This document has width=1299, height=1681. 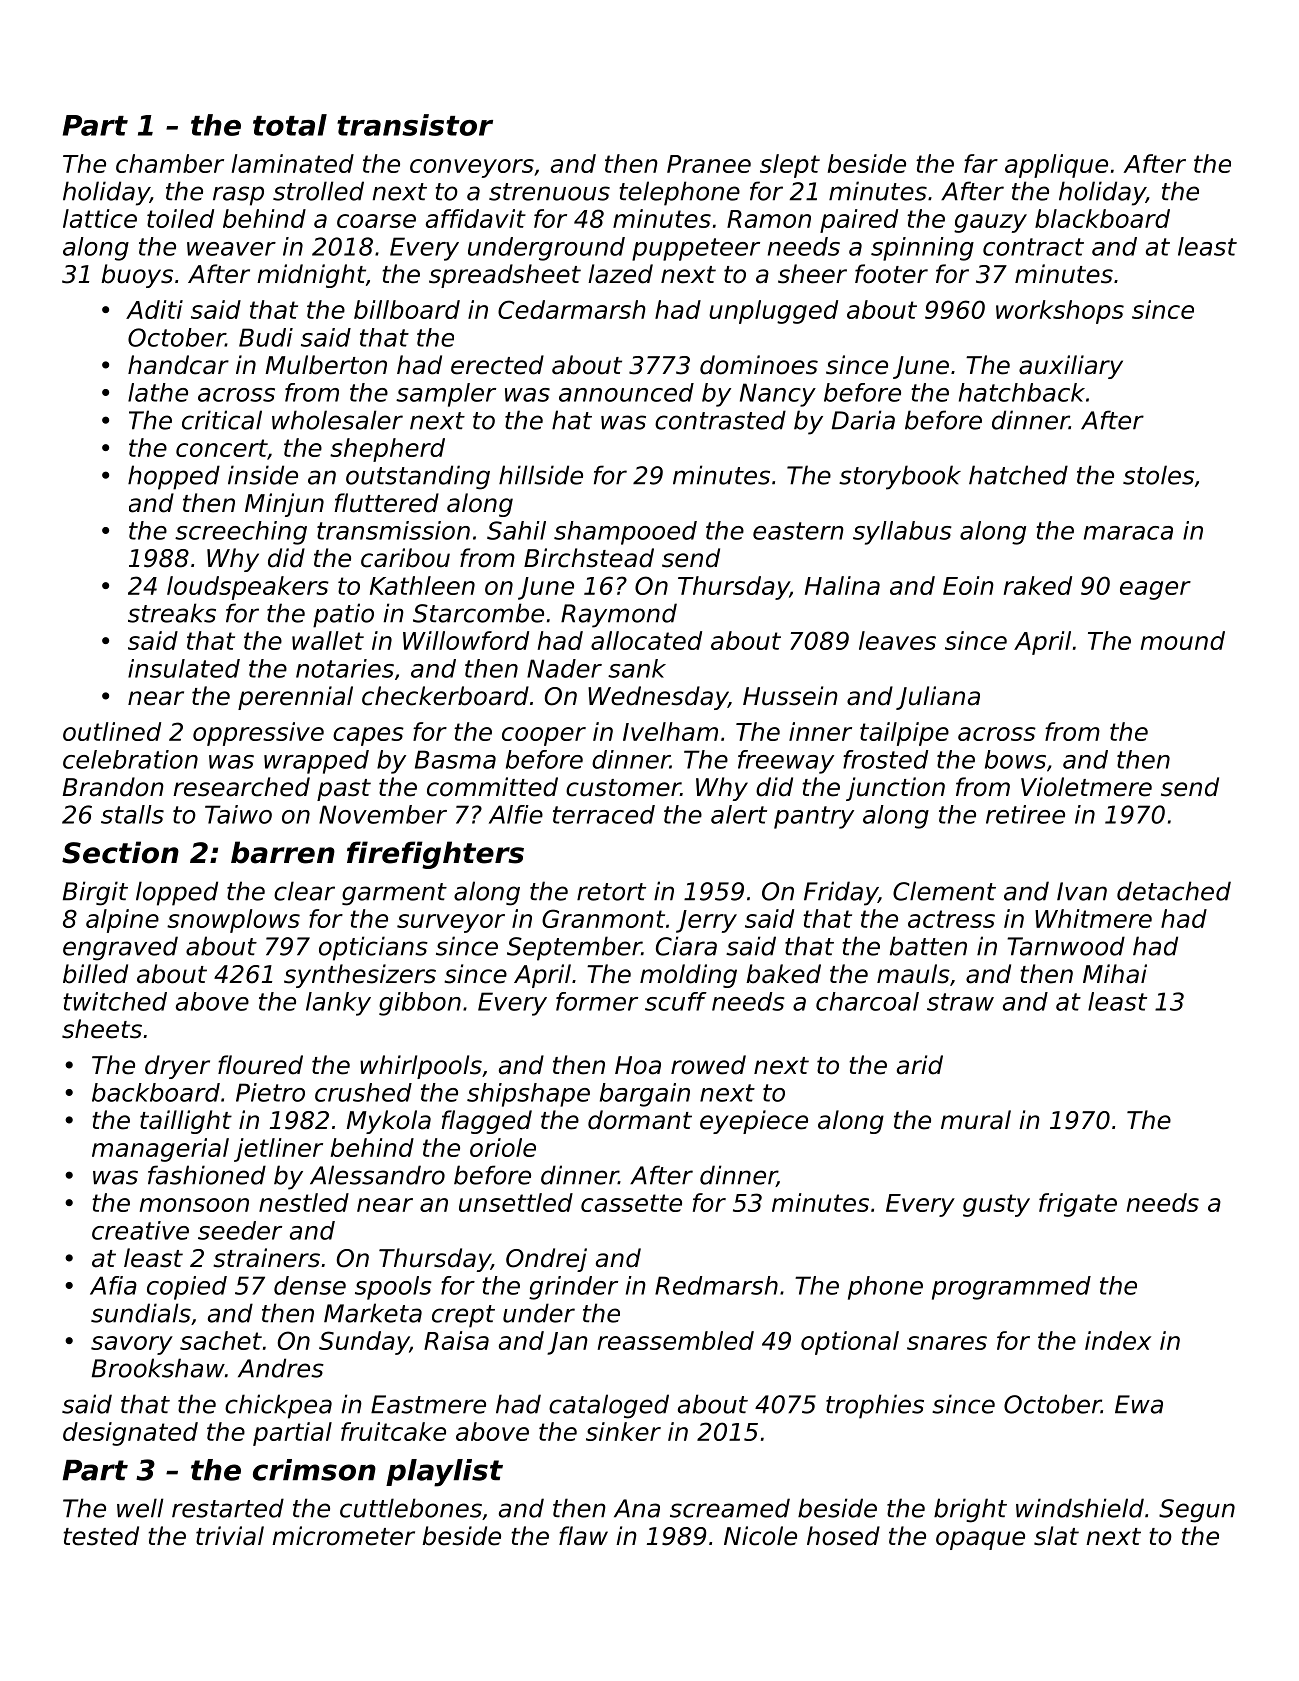 I want to click on crimson, so click(x=314, y=1470).
